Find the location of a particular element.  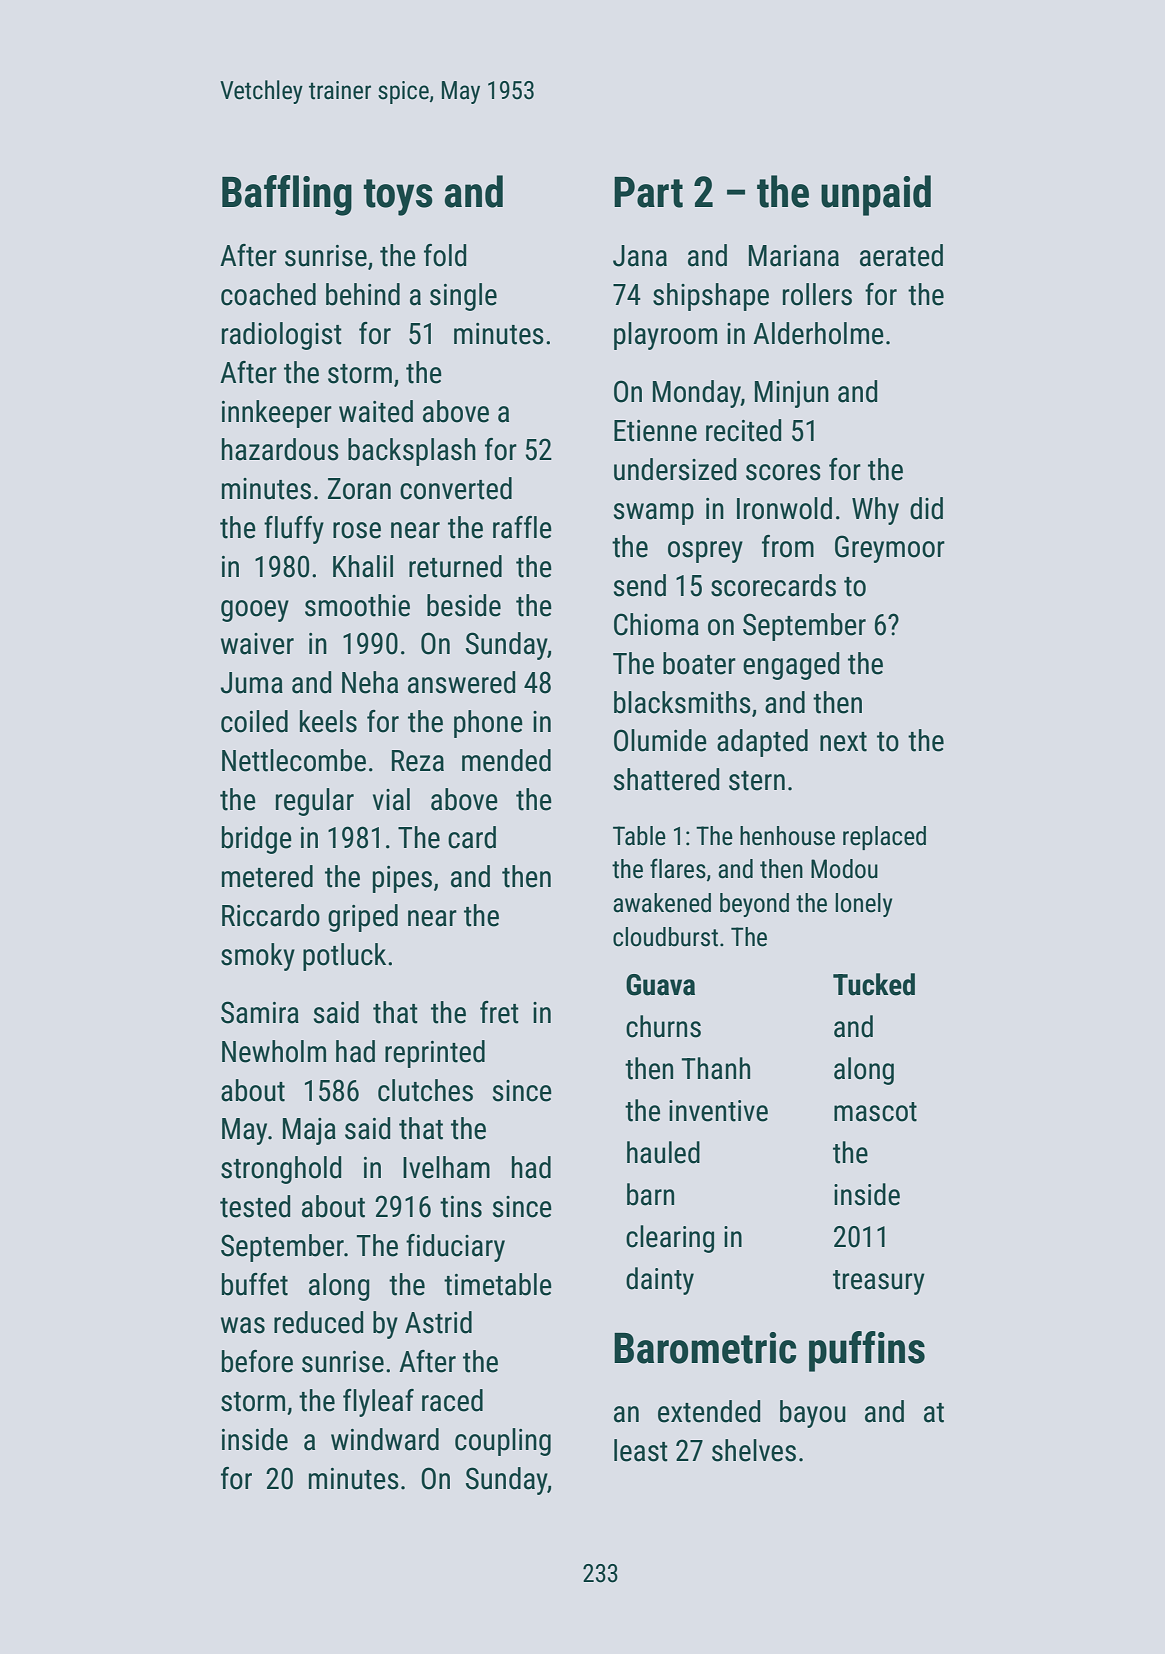

Why is located at coordinates (875, 511).
